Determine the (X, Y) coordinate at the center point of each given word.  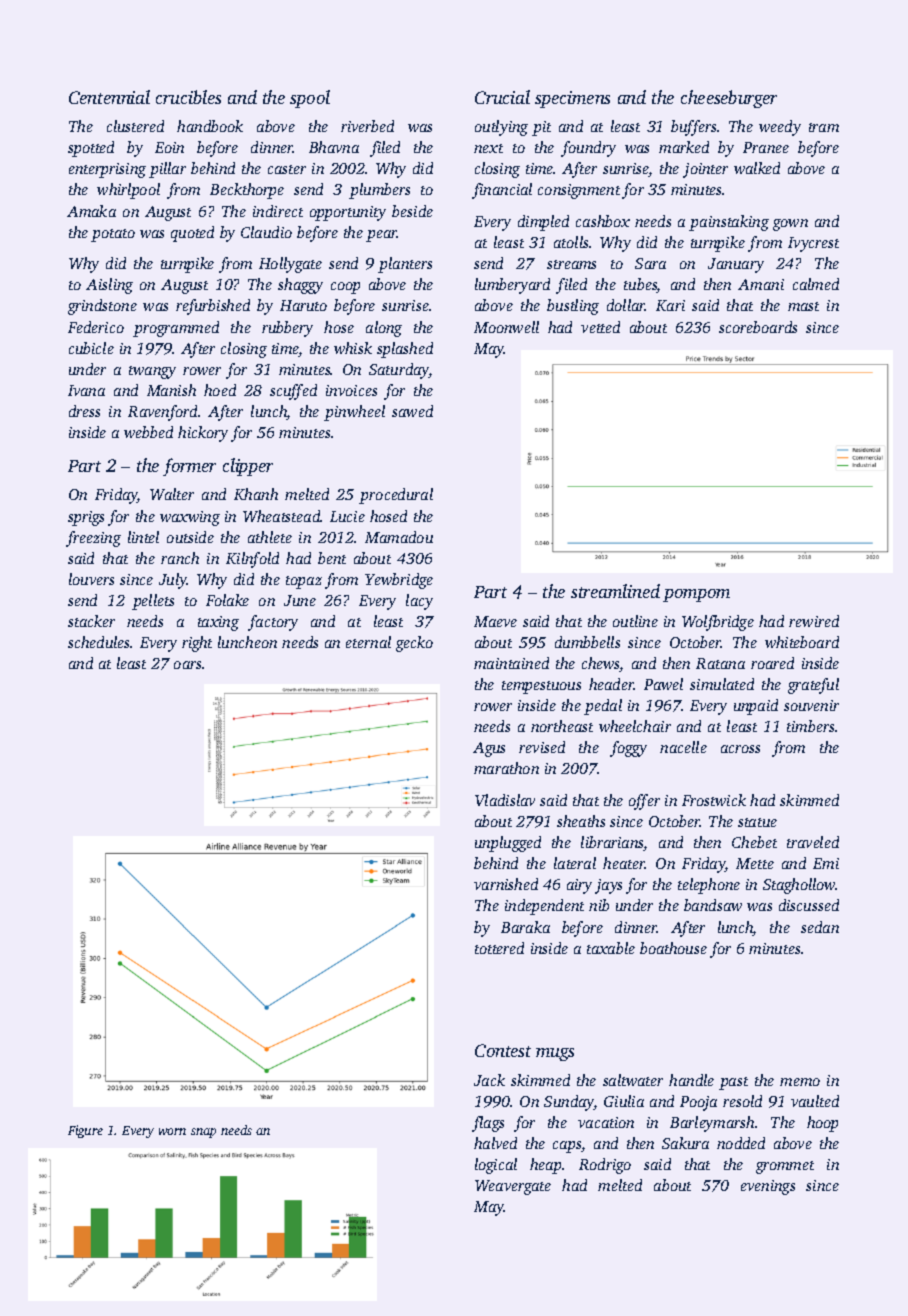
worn (172, 1131)
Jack (489, 1080)
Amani (761, 284)
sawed (412, 411)
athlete (270, 537)
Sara (650, 263)
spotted (91, 149)
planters (405, 265)
